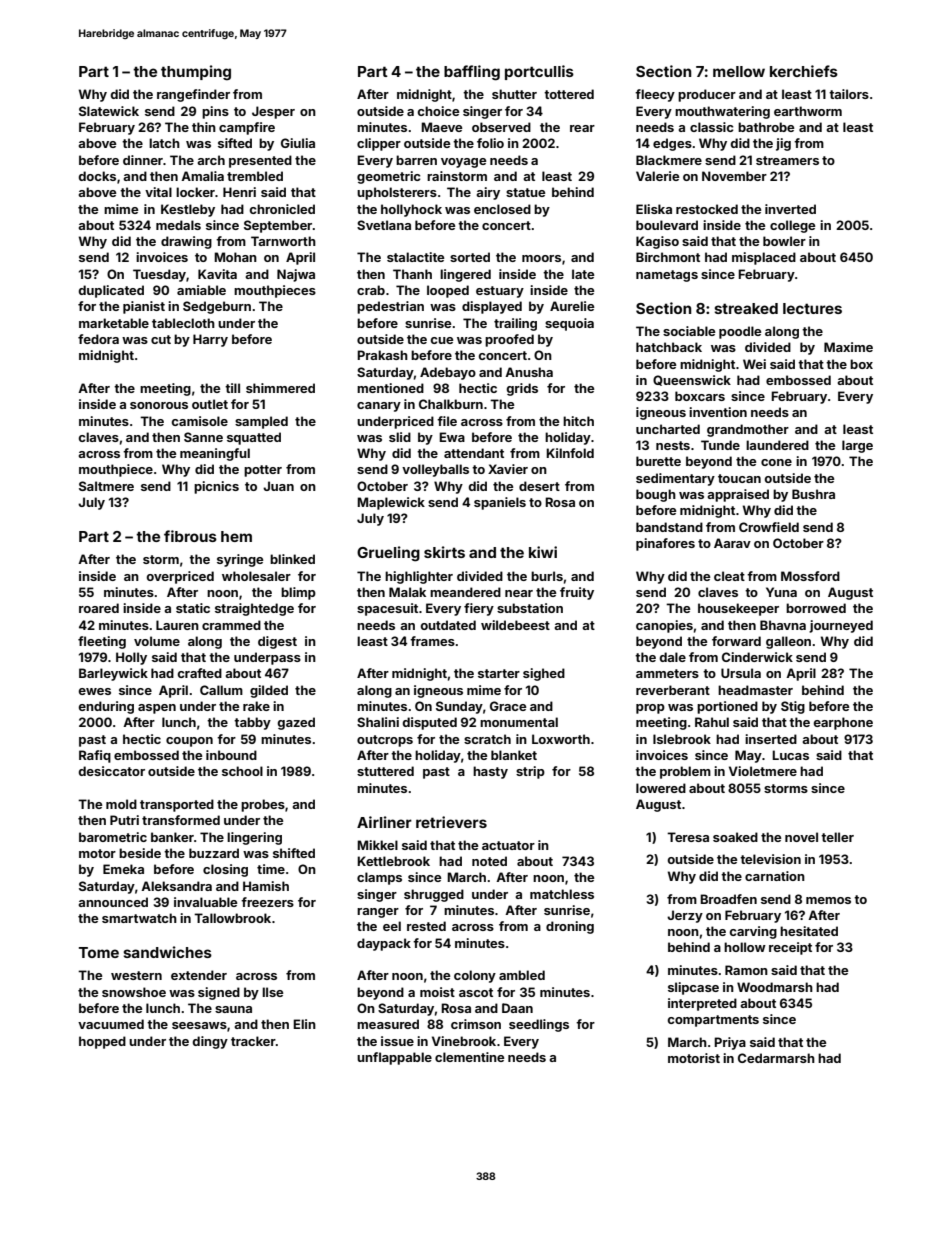 This screenshot has height=1233, width=952. Describe the element at coordinates (849, 94) in the screenshot. I see `tailors` at that location.
